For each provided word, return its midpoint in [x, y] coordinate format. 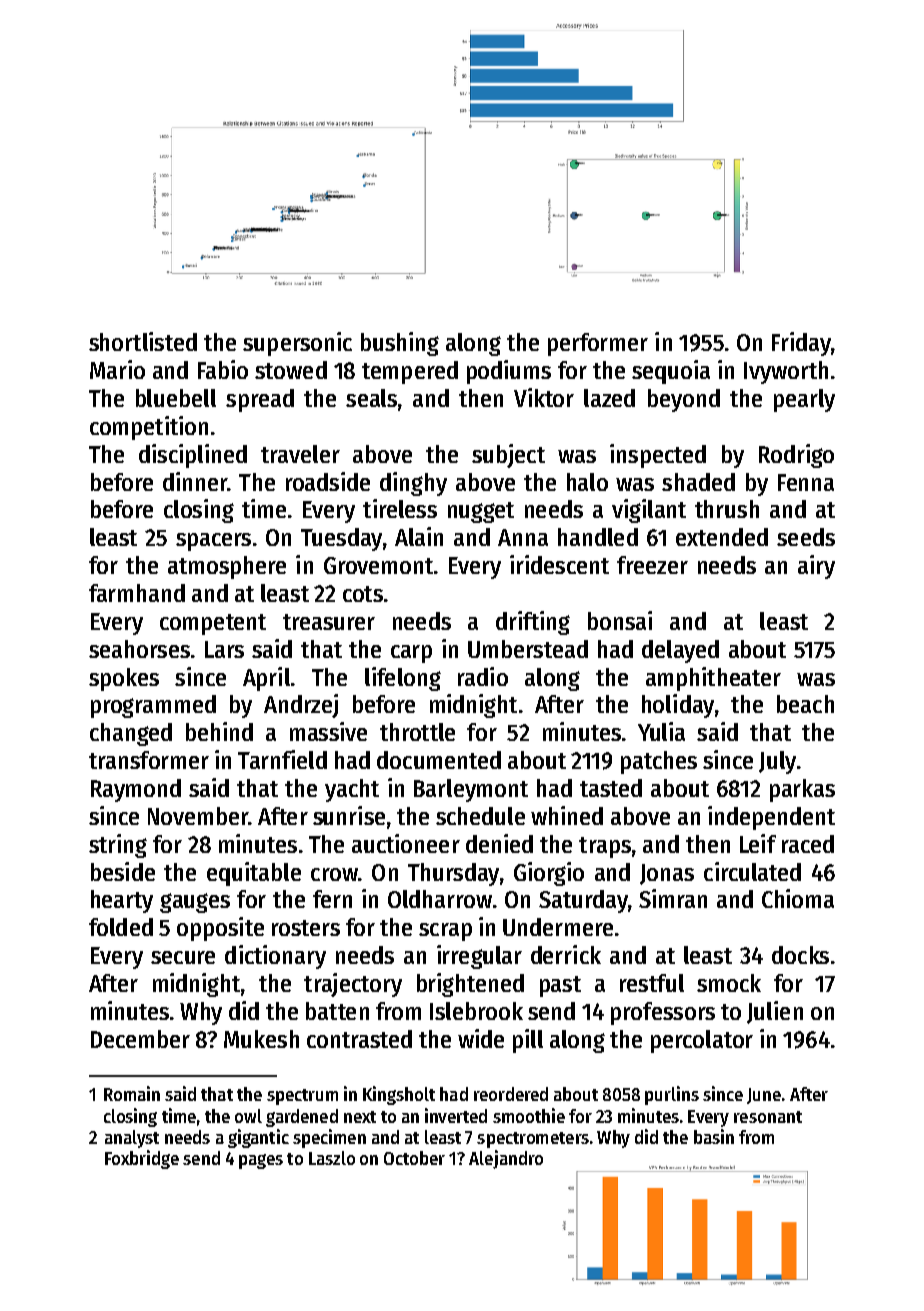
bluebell [176, 398]
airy [816, 567]
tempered [410, 372]
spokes [124, 679]
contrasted [359, 1039]
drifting [533, 623]
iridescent [559, 564]
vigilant [649, 511]
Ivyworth [786, 372]
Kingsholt [399, 1095]
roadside [328, 481]
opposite [220, 929]
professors [663, 1013]
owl [248, 1116]
